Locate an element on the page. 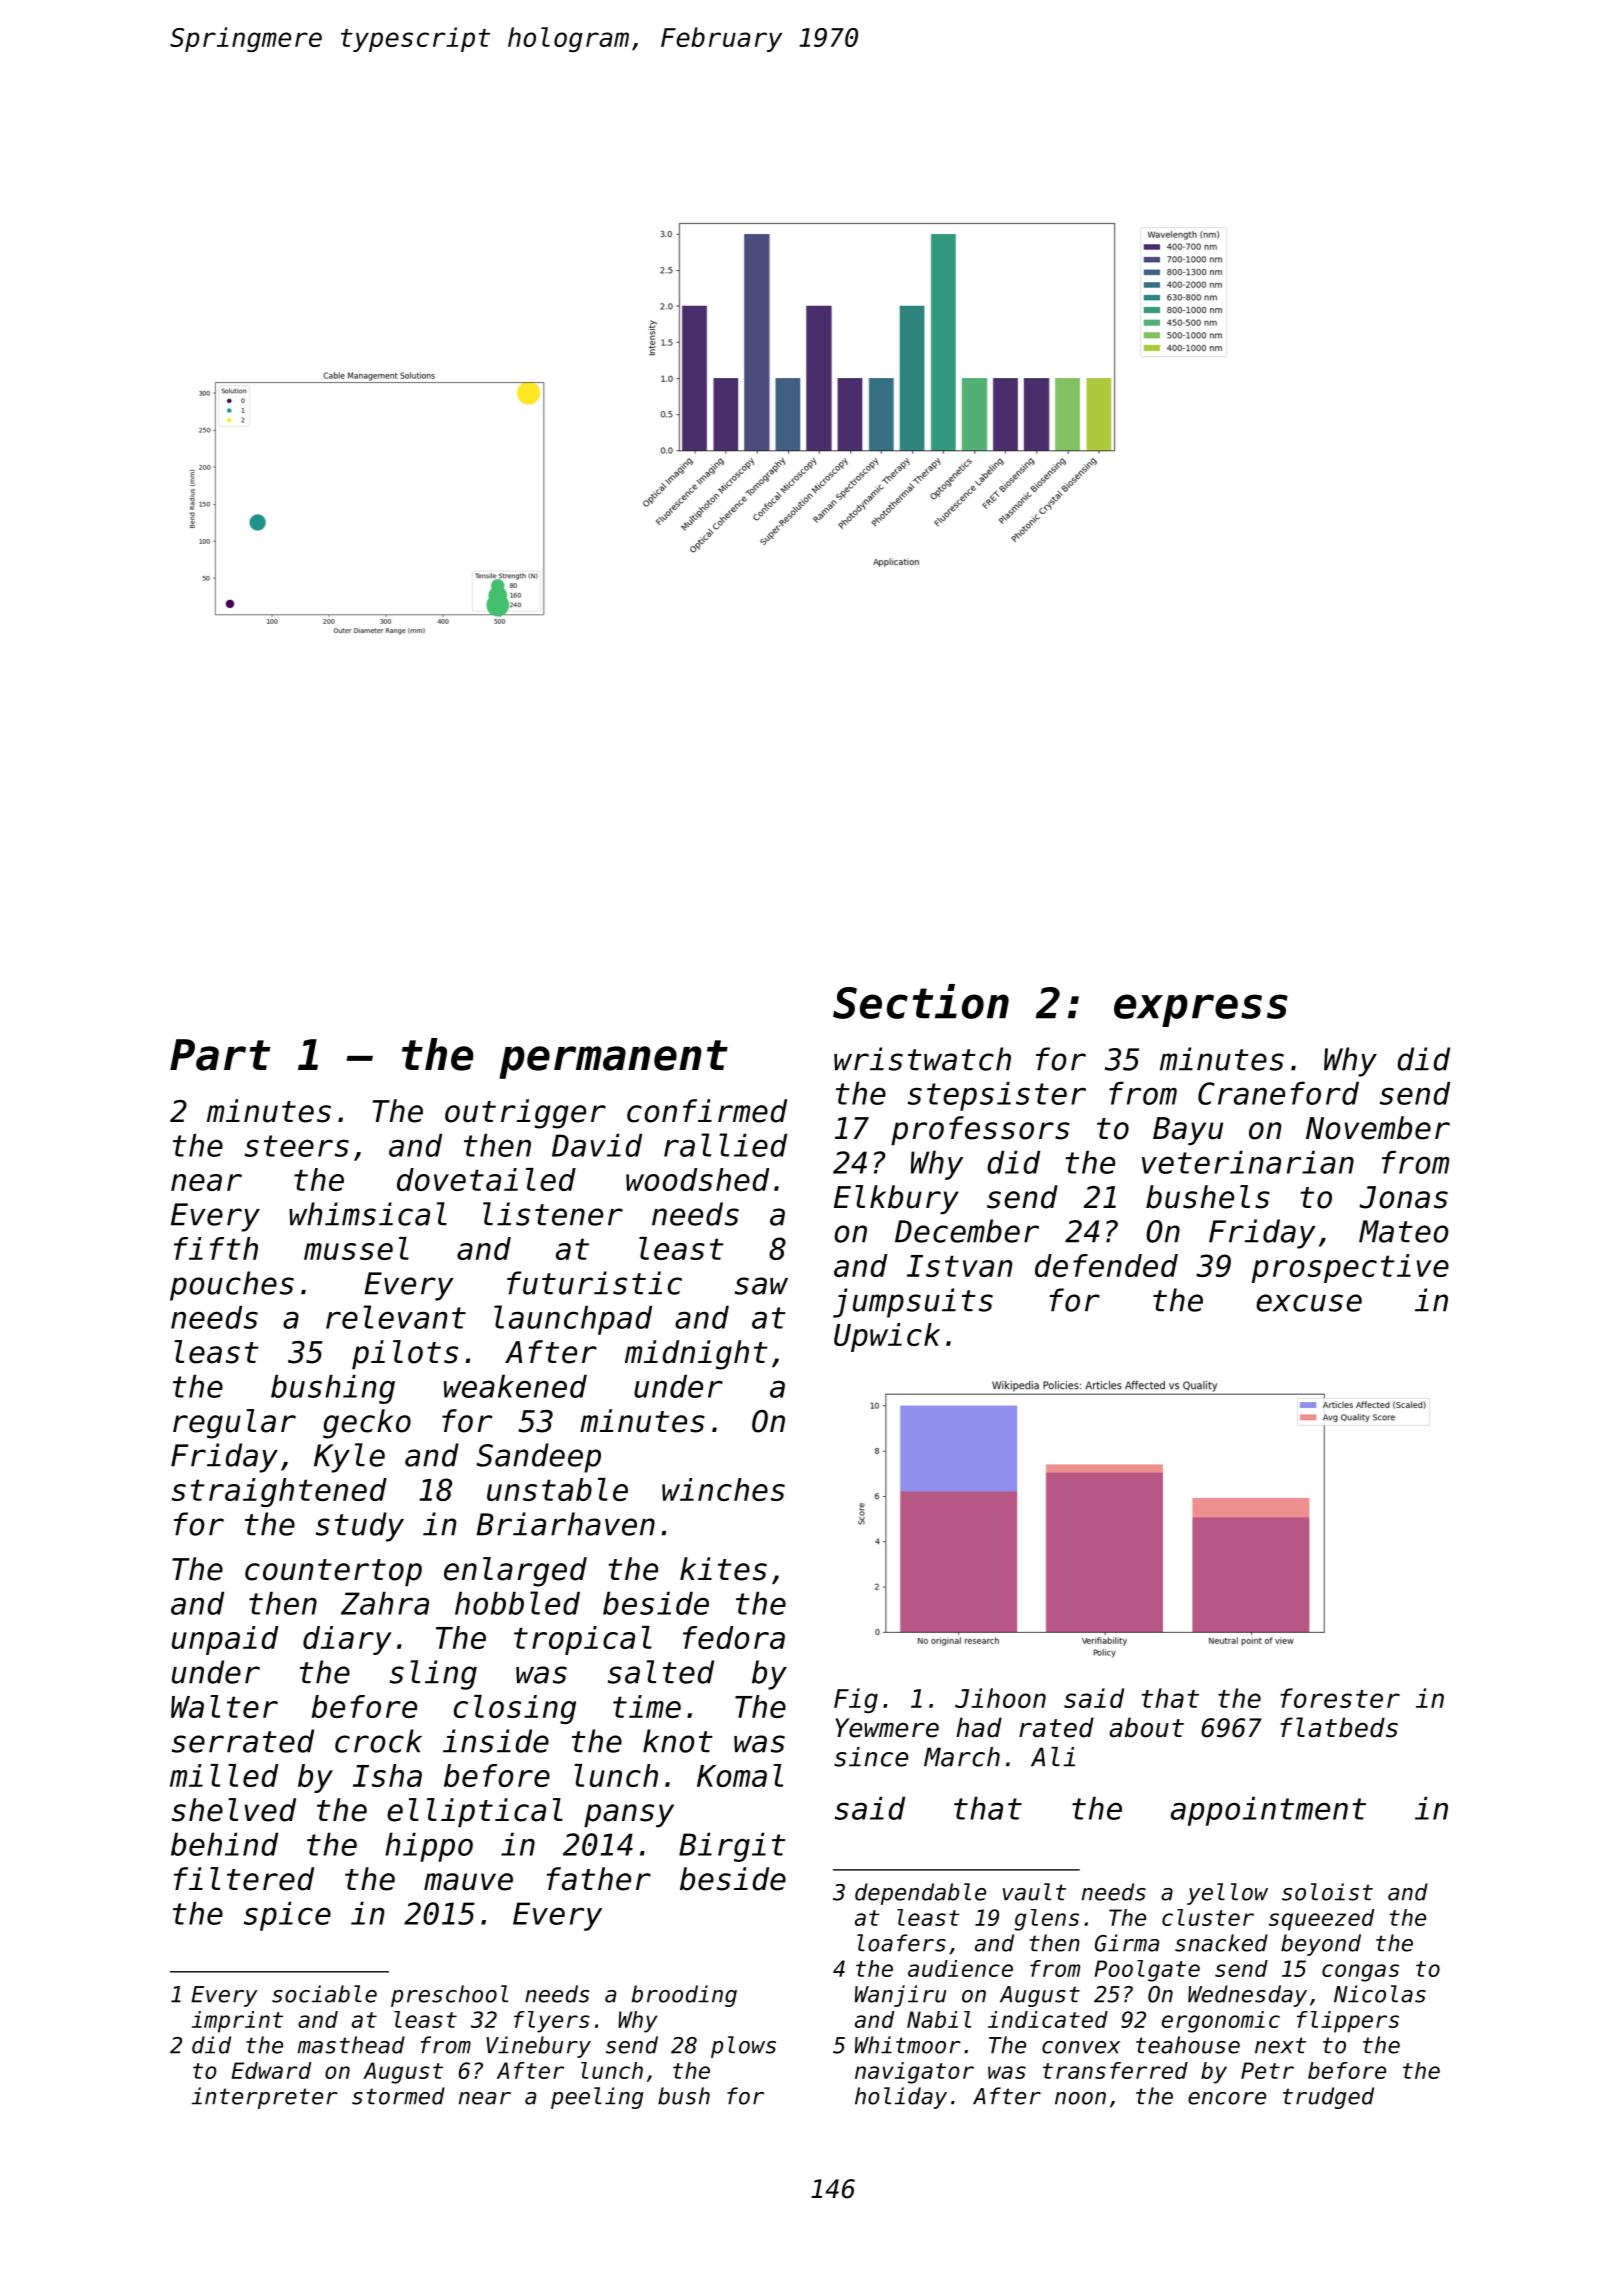 The height and width of the page is (2292, 1620). Section is located at coordinates (921, 1001).
